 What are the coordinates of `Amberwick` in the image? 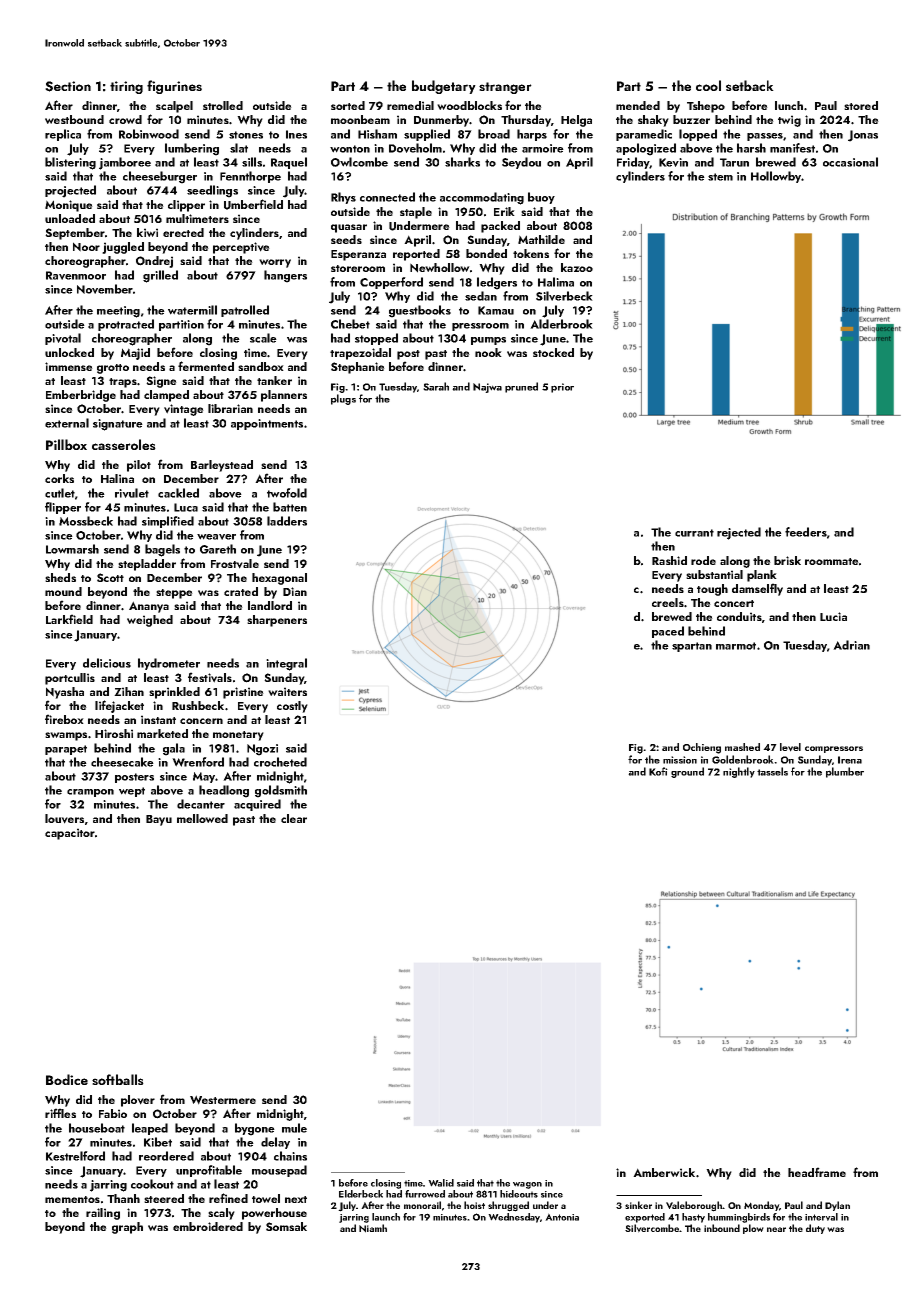 It's located at (664, 1172).
